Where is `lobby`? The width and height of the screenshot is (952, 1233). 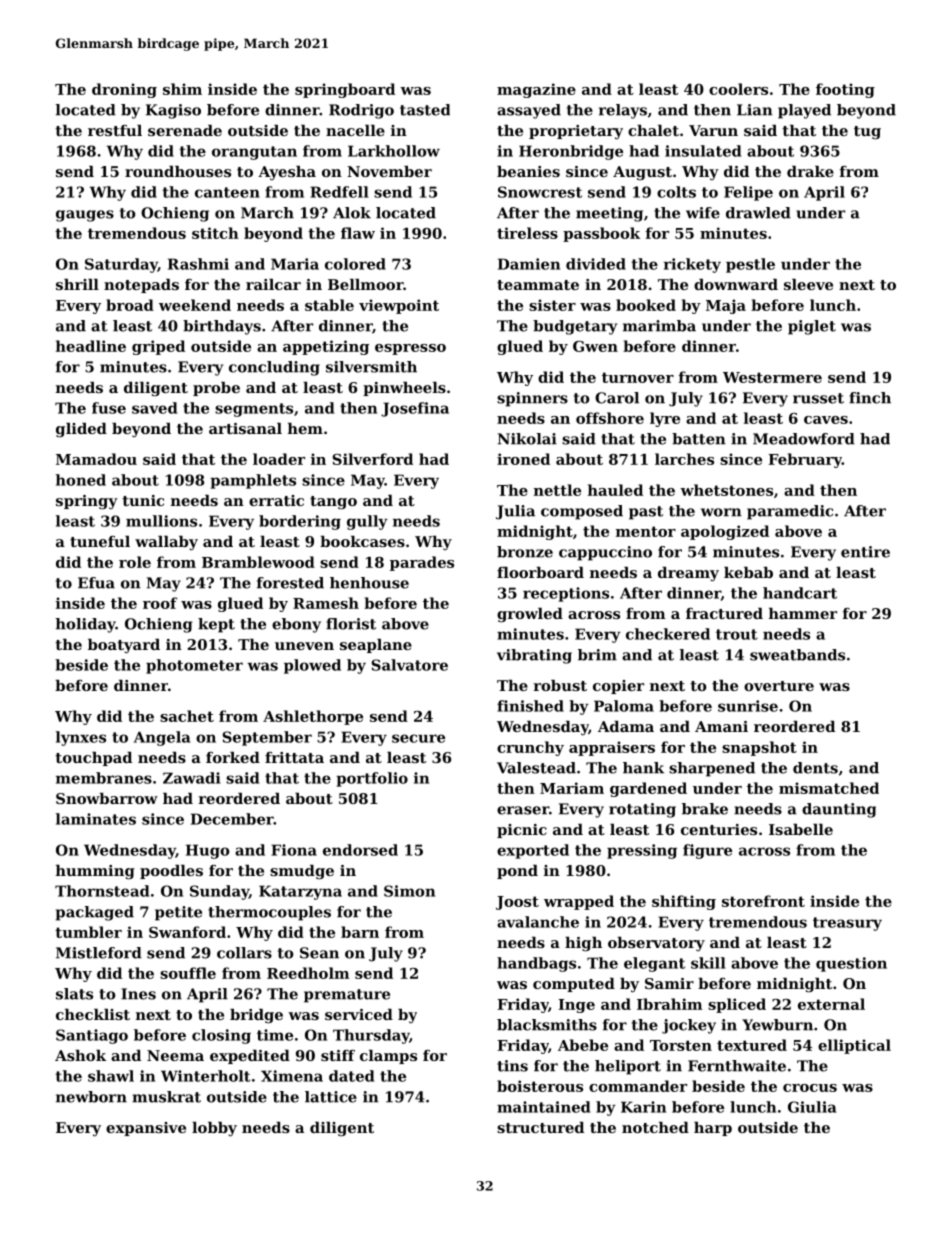
lobby is located at coordinates (214, 1129).
